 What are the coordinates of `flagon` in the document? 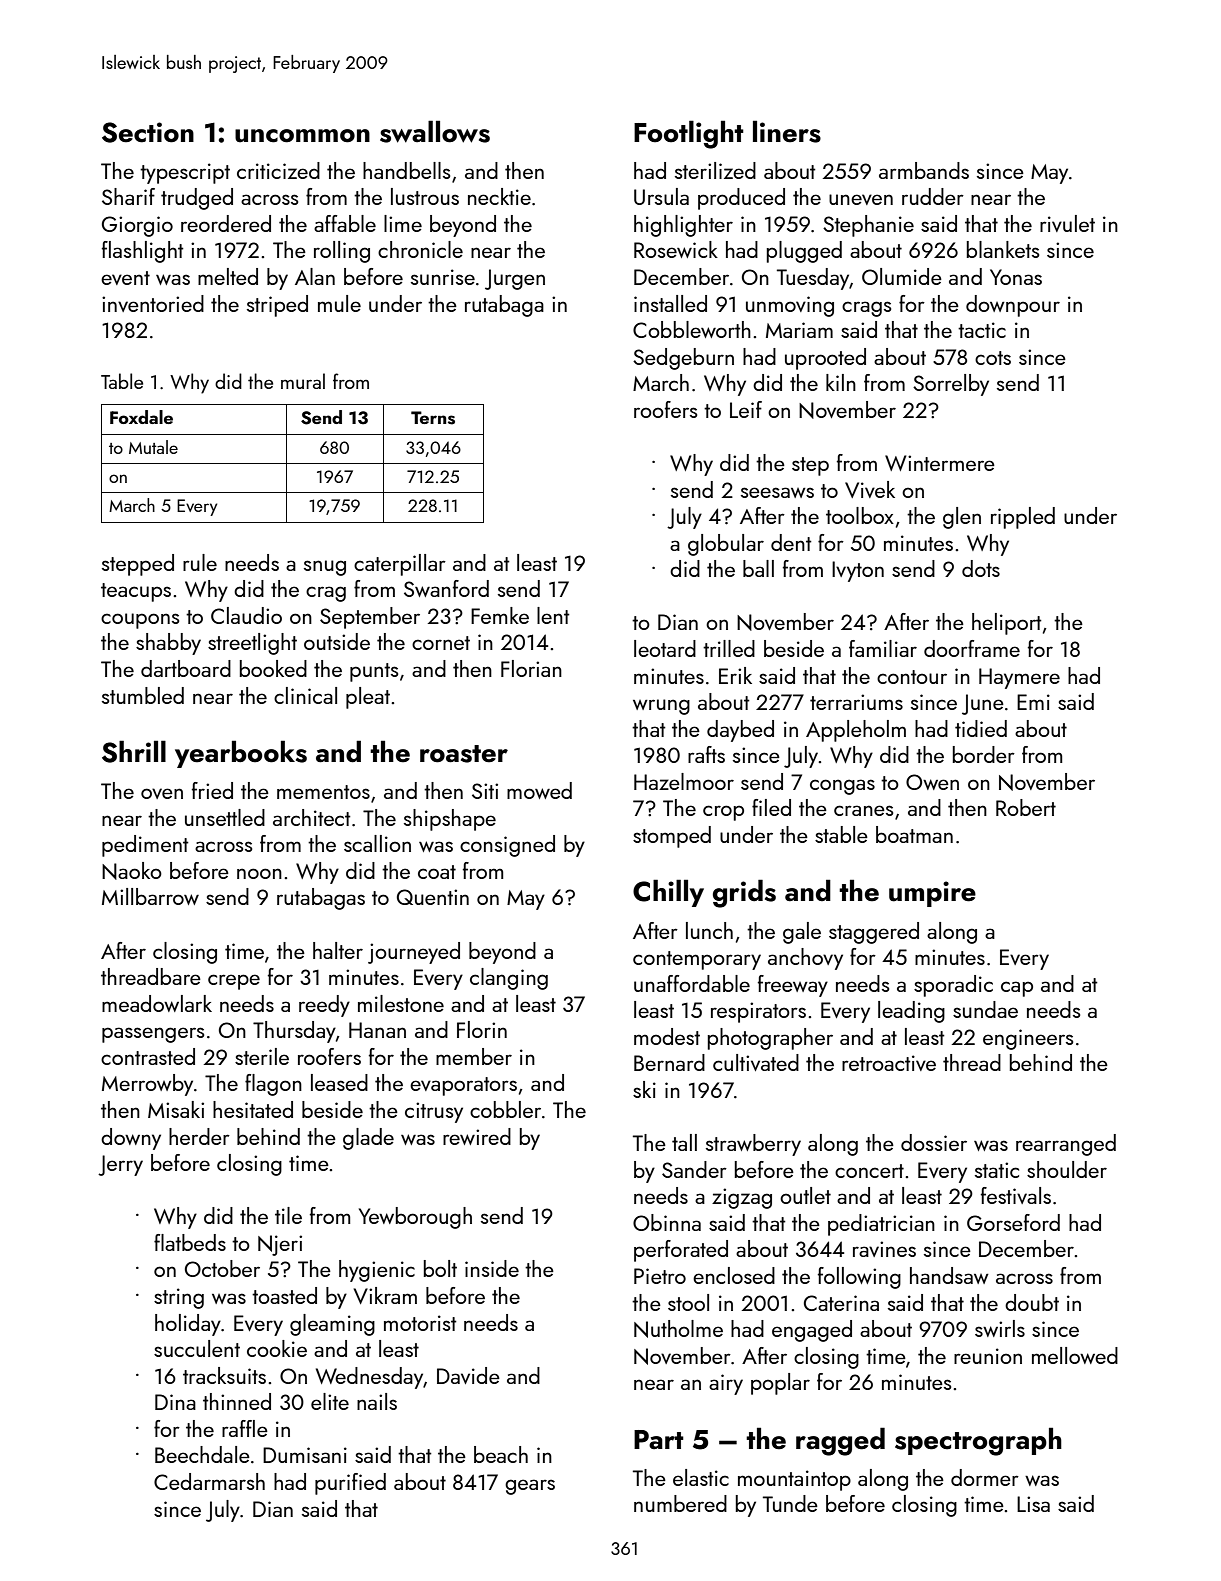 It's located at (273, 1085).
